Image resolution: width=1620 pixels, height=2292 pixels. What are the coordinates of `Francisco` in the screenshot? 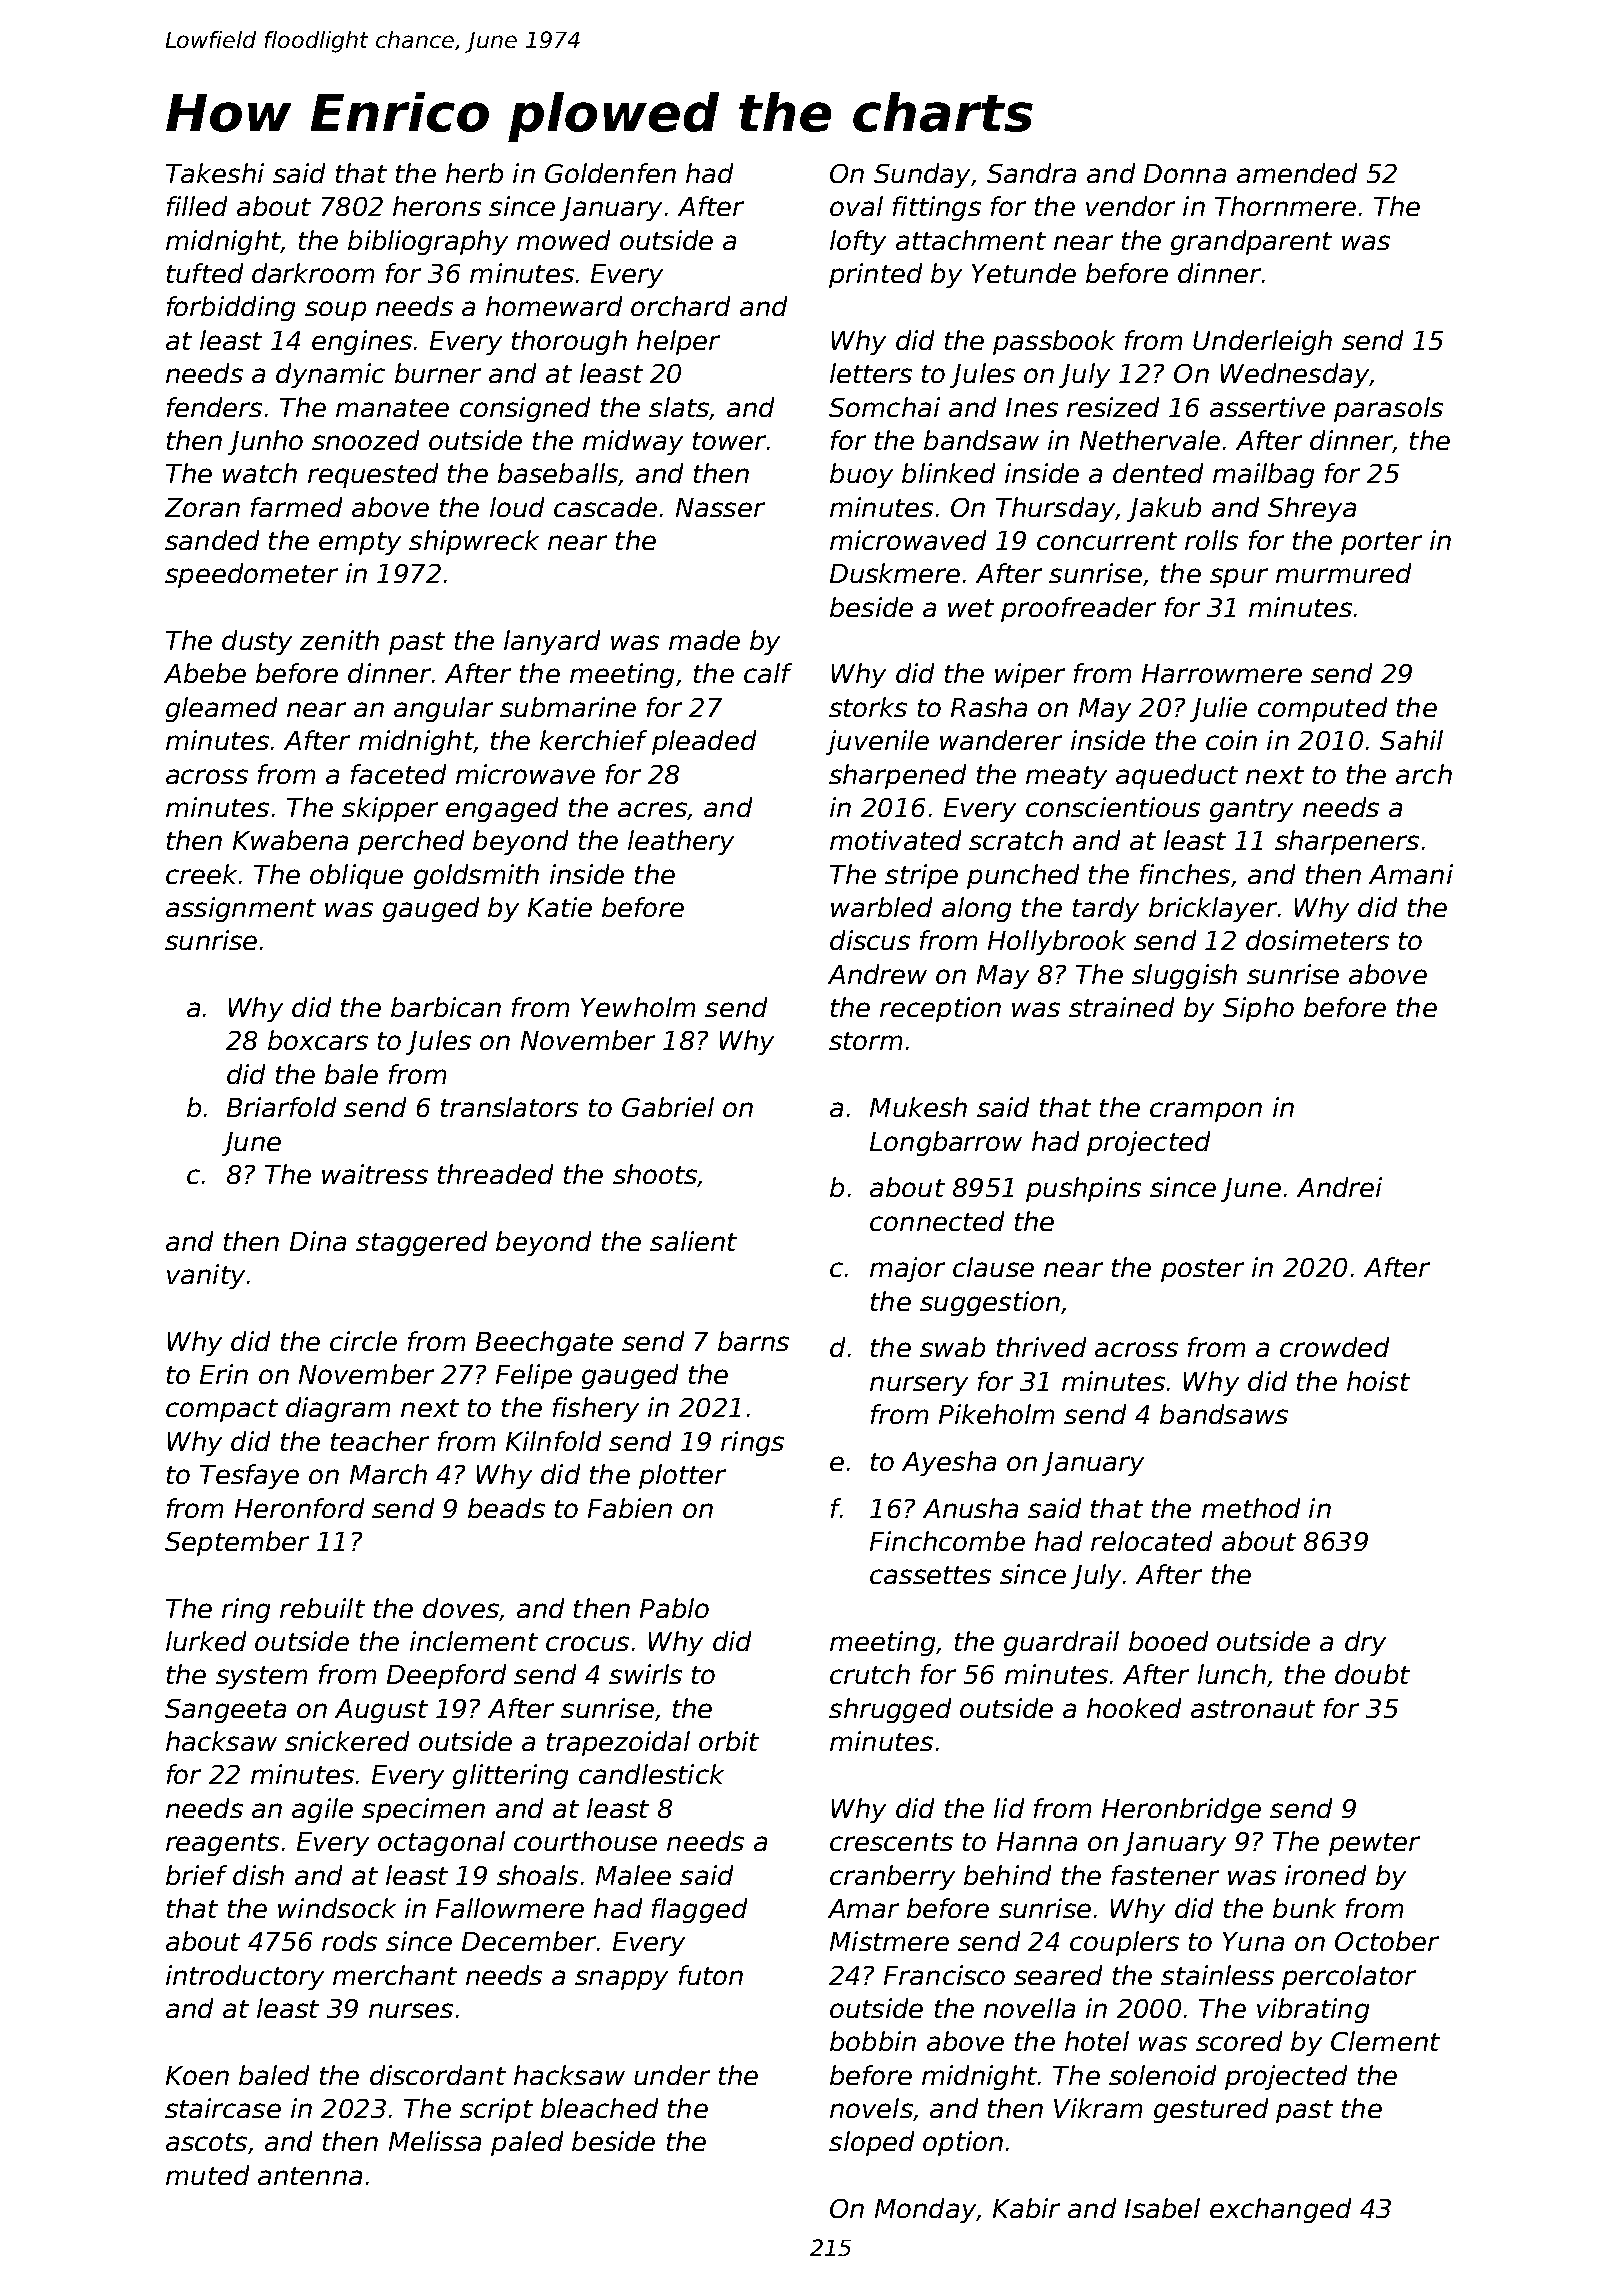 It's located at (944, 1975).
